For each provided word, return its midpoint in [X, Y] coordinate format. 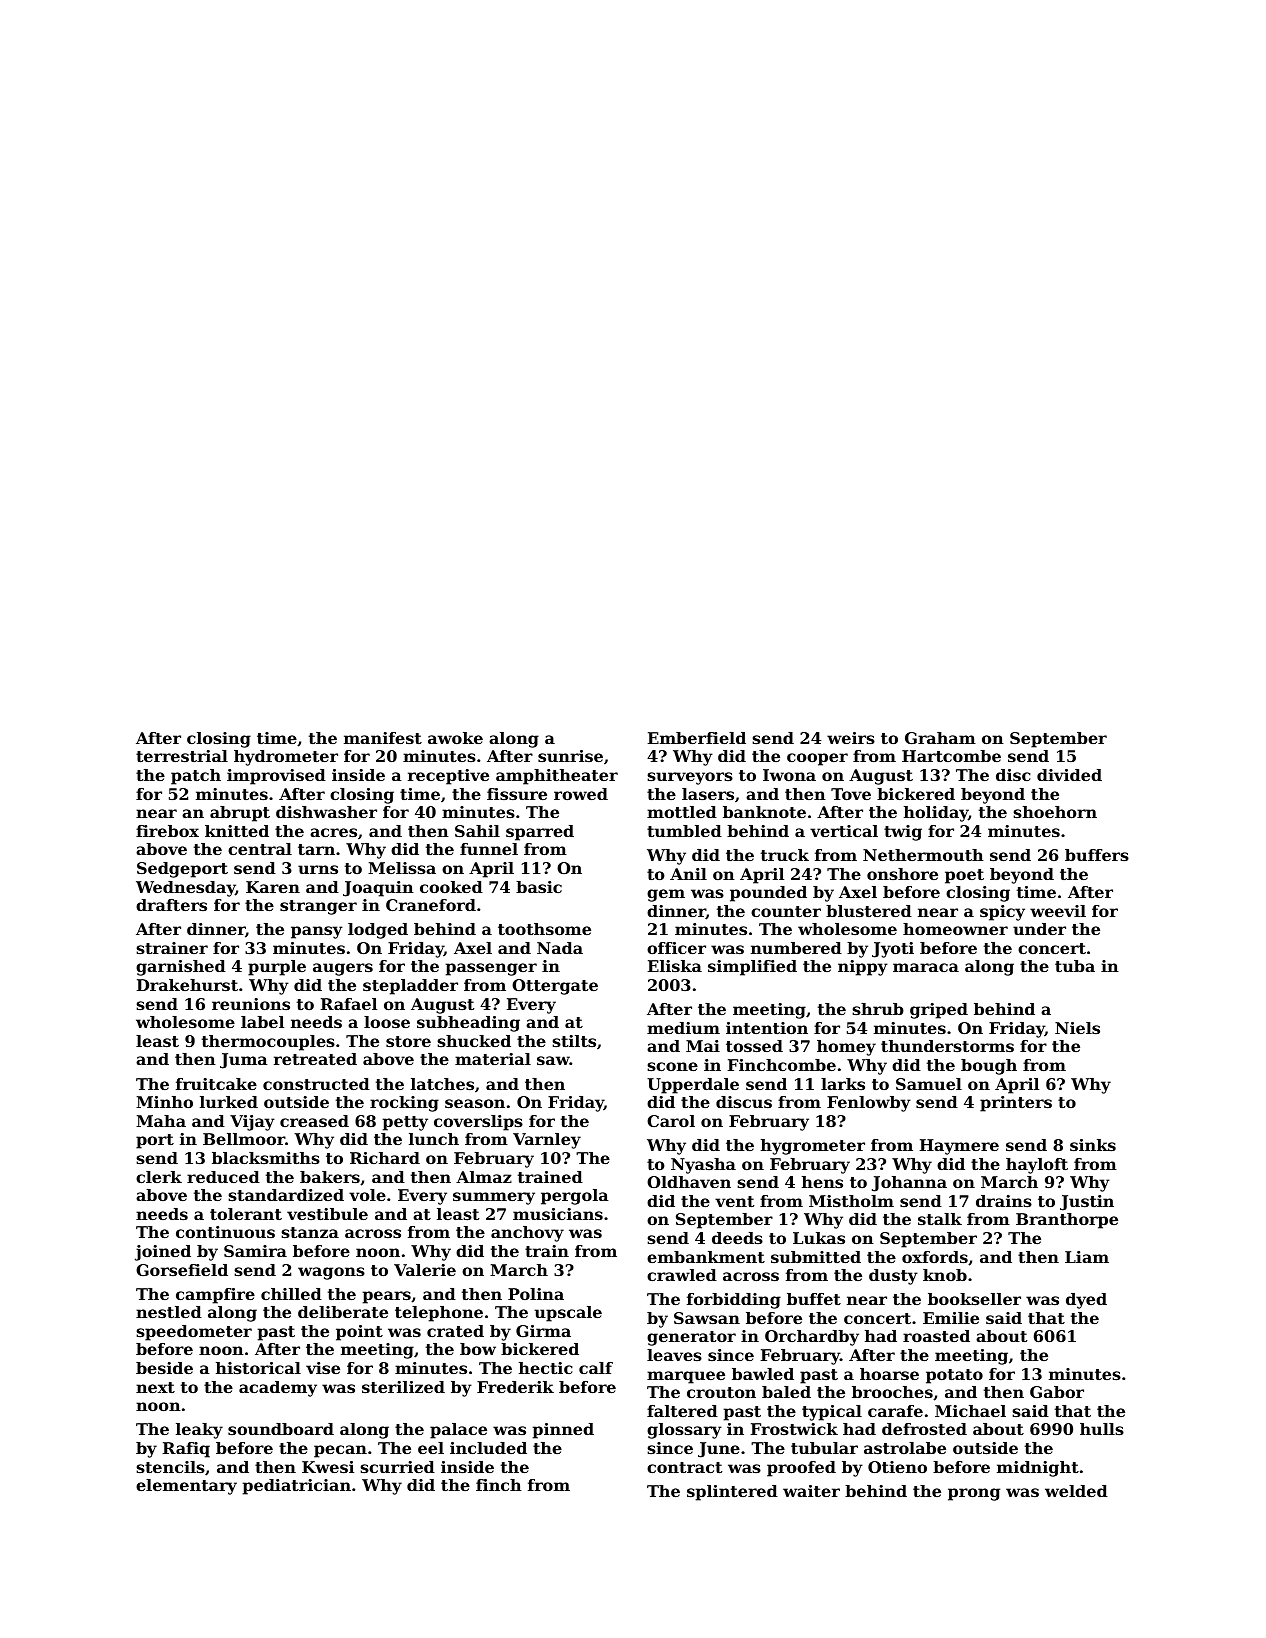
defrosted [924, 1429]
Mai [703, 1046]
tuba [1075, 966]
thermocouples [268, 1043]
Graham [940, 738]
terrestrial [182, 756]
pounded [768, 894]
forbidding [734, 1301]
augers [343, 969]
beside [164, 1368]
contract [684, 1467]
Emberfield [697, 738]
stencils [170, 1467]
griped [939, 1011]
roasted [936, 1336]
